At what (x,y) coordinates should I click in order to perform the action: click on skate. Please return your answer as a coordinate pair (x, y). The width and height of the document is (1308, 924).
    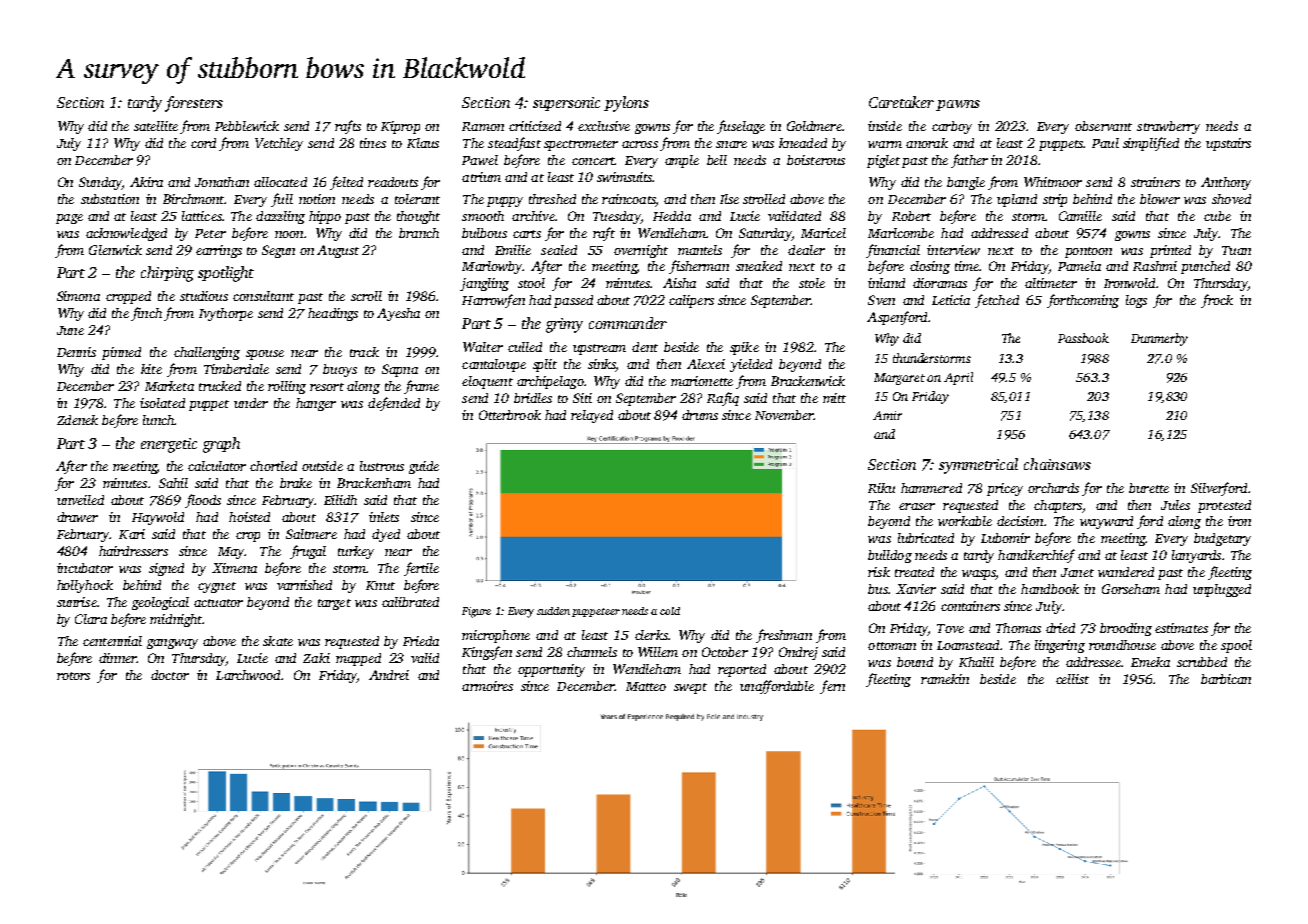
    Looking at the image, I should click on (278, 641).
